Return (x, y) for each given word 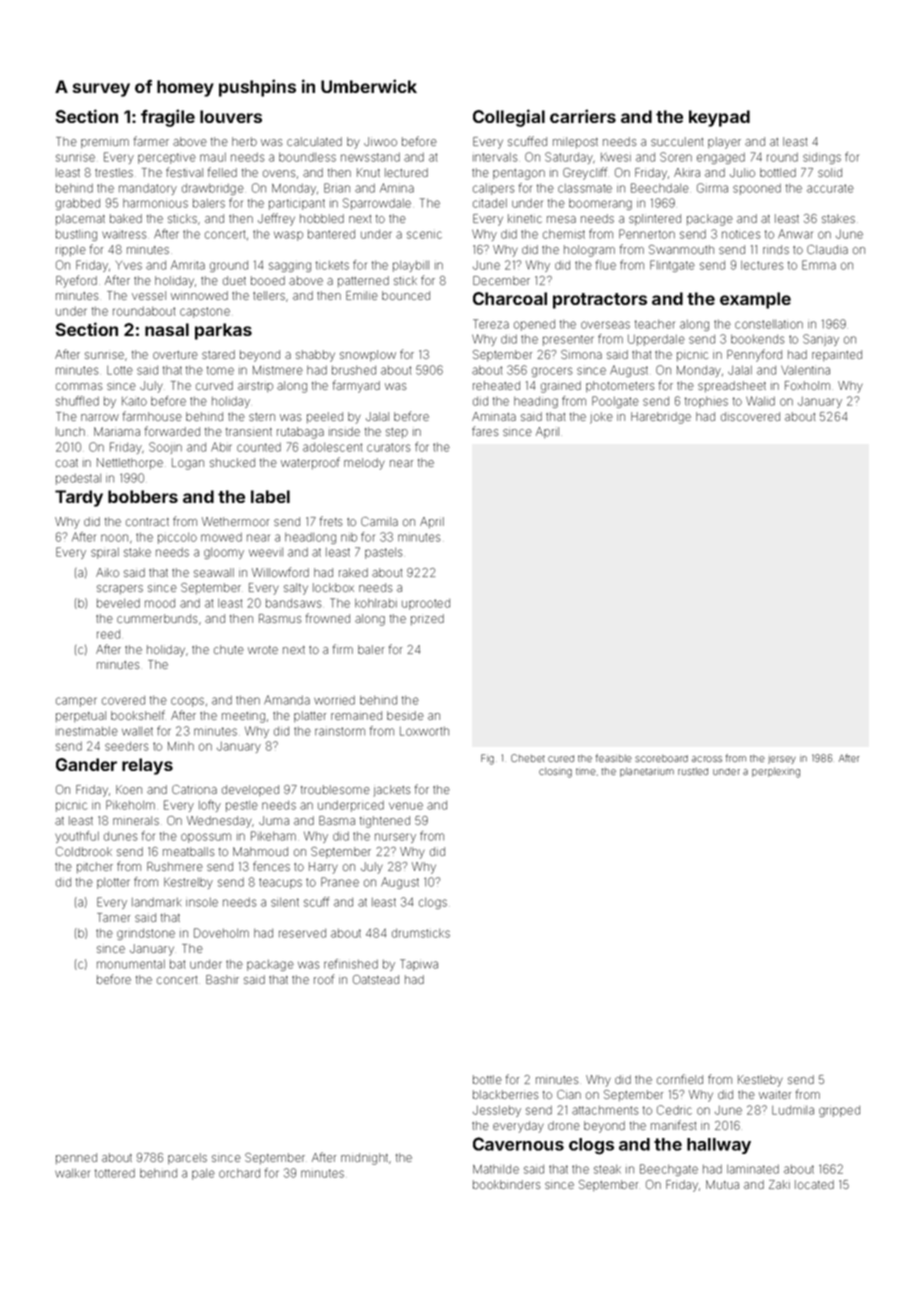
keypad (719, 118)
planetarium (647, 772)
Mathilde (496, 1169)
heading (536, 402)
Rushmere (175, 866)
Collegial (509, 118)
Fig (487, 759)
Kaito (134, 401)
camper (76, 702)
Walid (760, 401)
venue (406, 806)
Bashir (222, 979)
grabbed (78, 204)
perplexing (776, 773)
